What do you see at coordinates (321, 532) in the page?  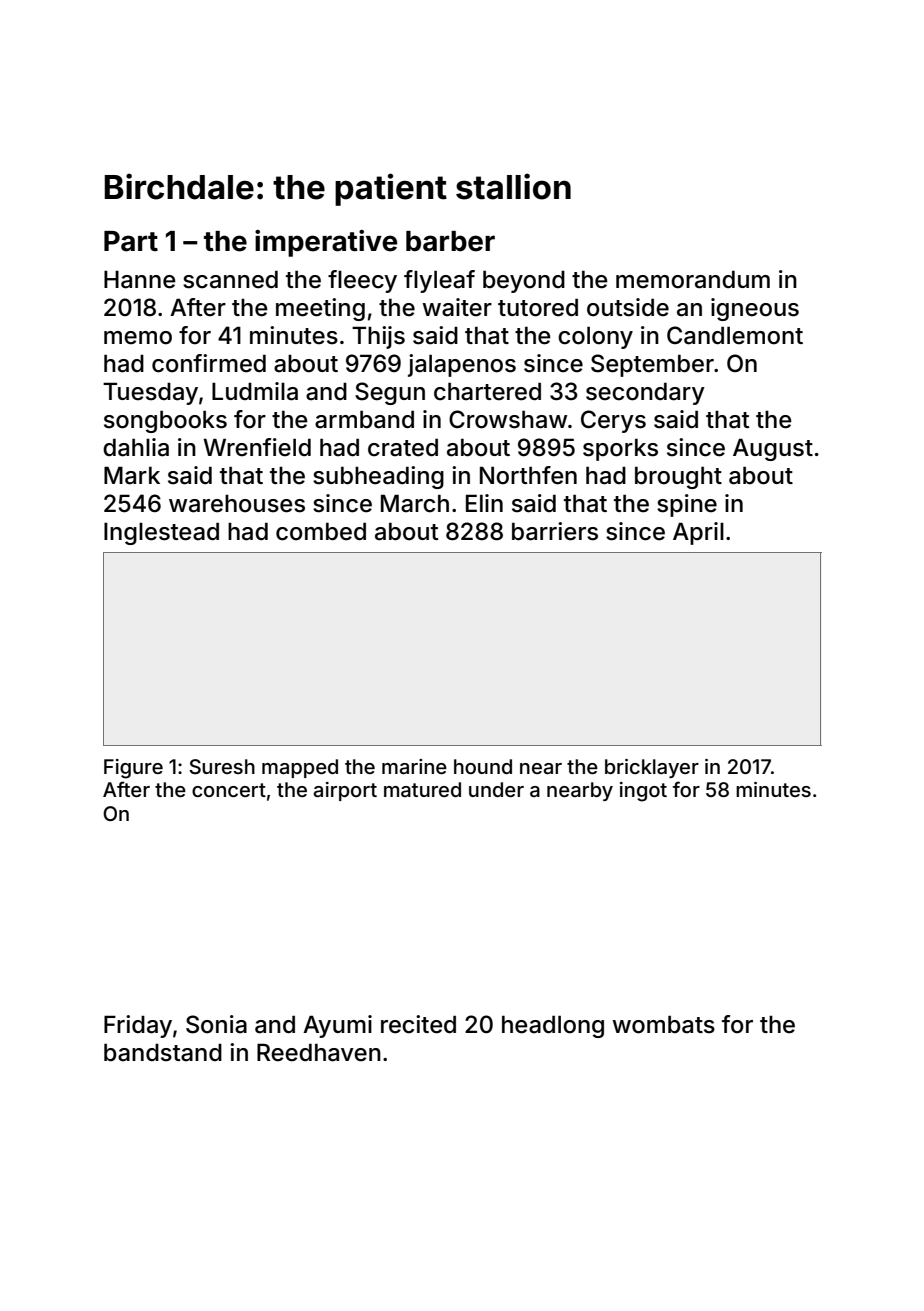 I see `combed` at bounding box center [321, 532].
